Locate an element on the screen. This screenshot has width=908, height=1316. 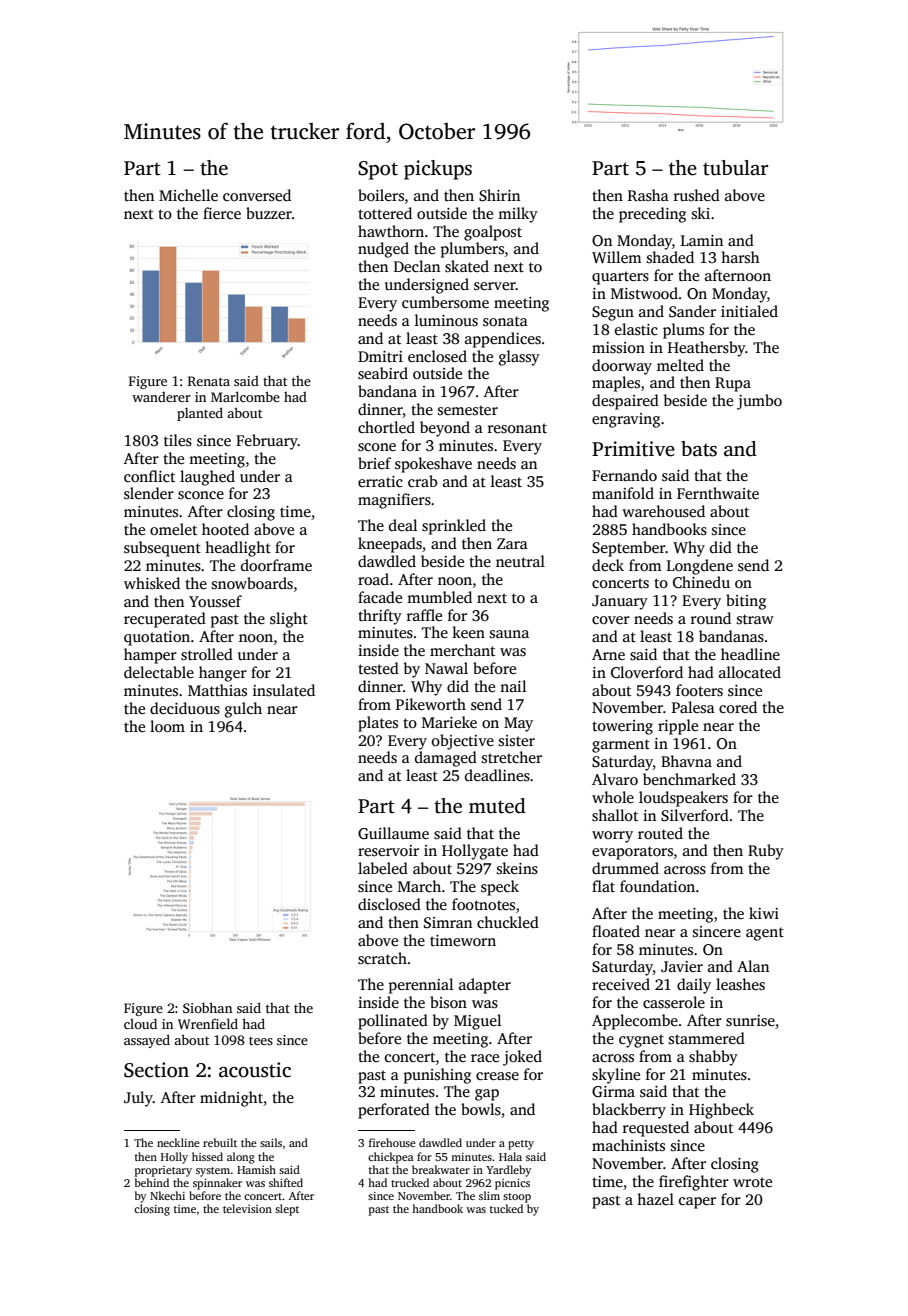
hazel is located at coordinates (655, 1199).
